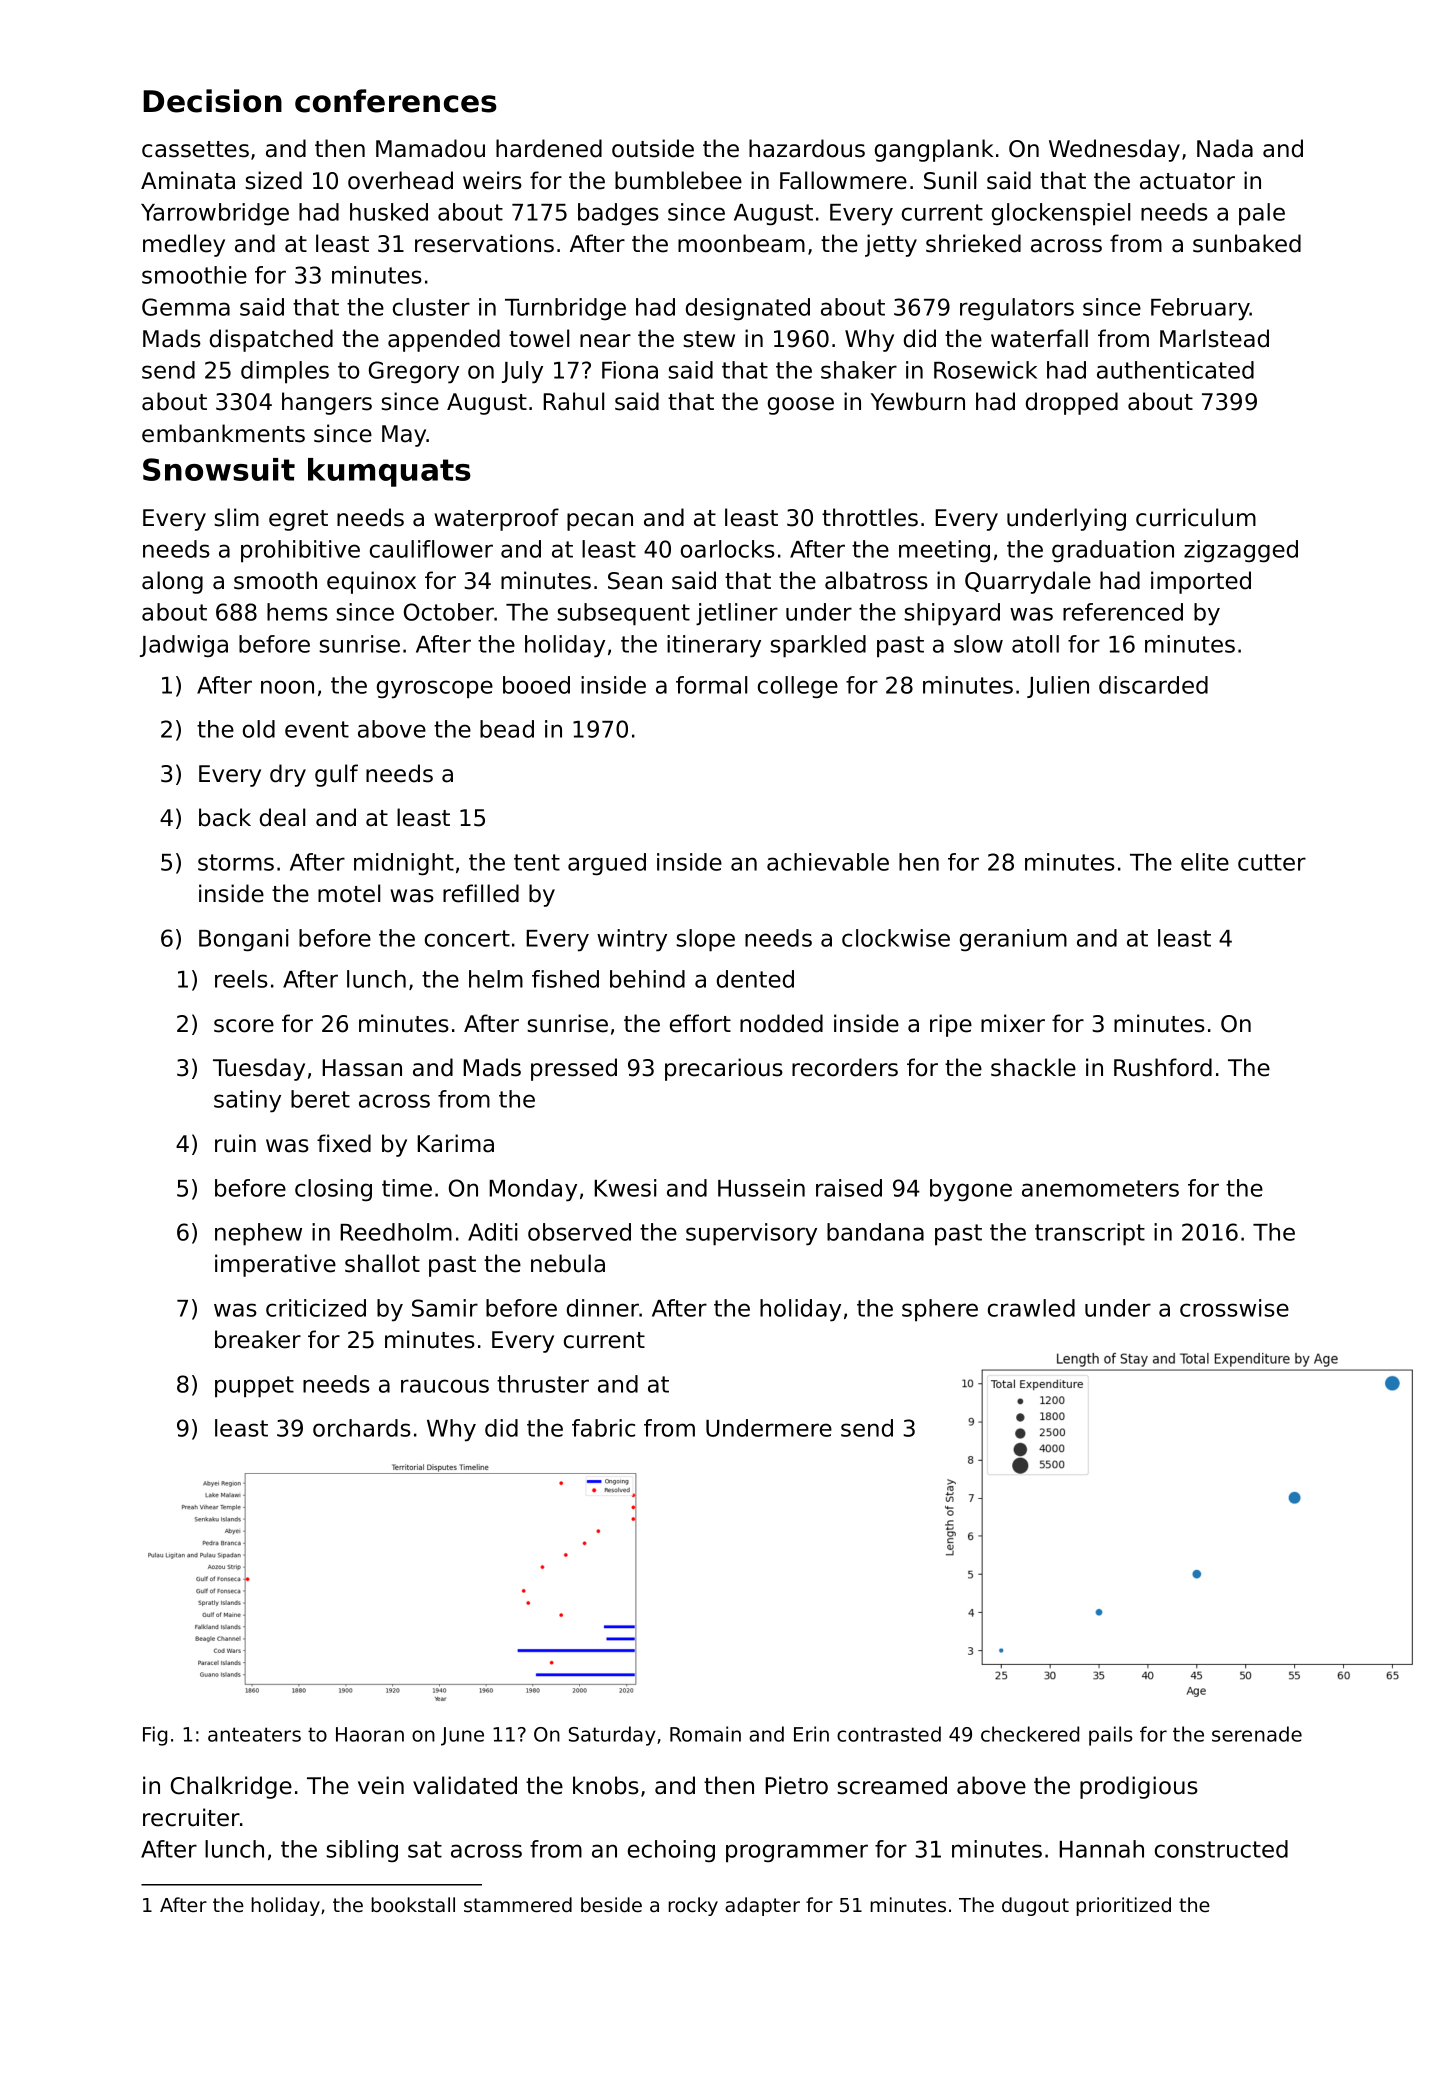 The width and height of the screenshot is (1450, 2100). What do you see at coordinates (630, 370) in the screenshot?
I see `Fiona` at bounding box center [630, 370].
